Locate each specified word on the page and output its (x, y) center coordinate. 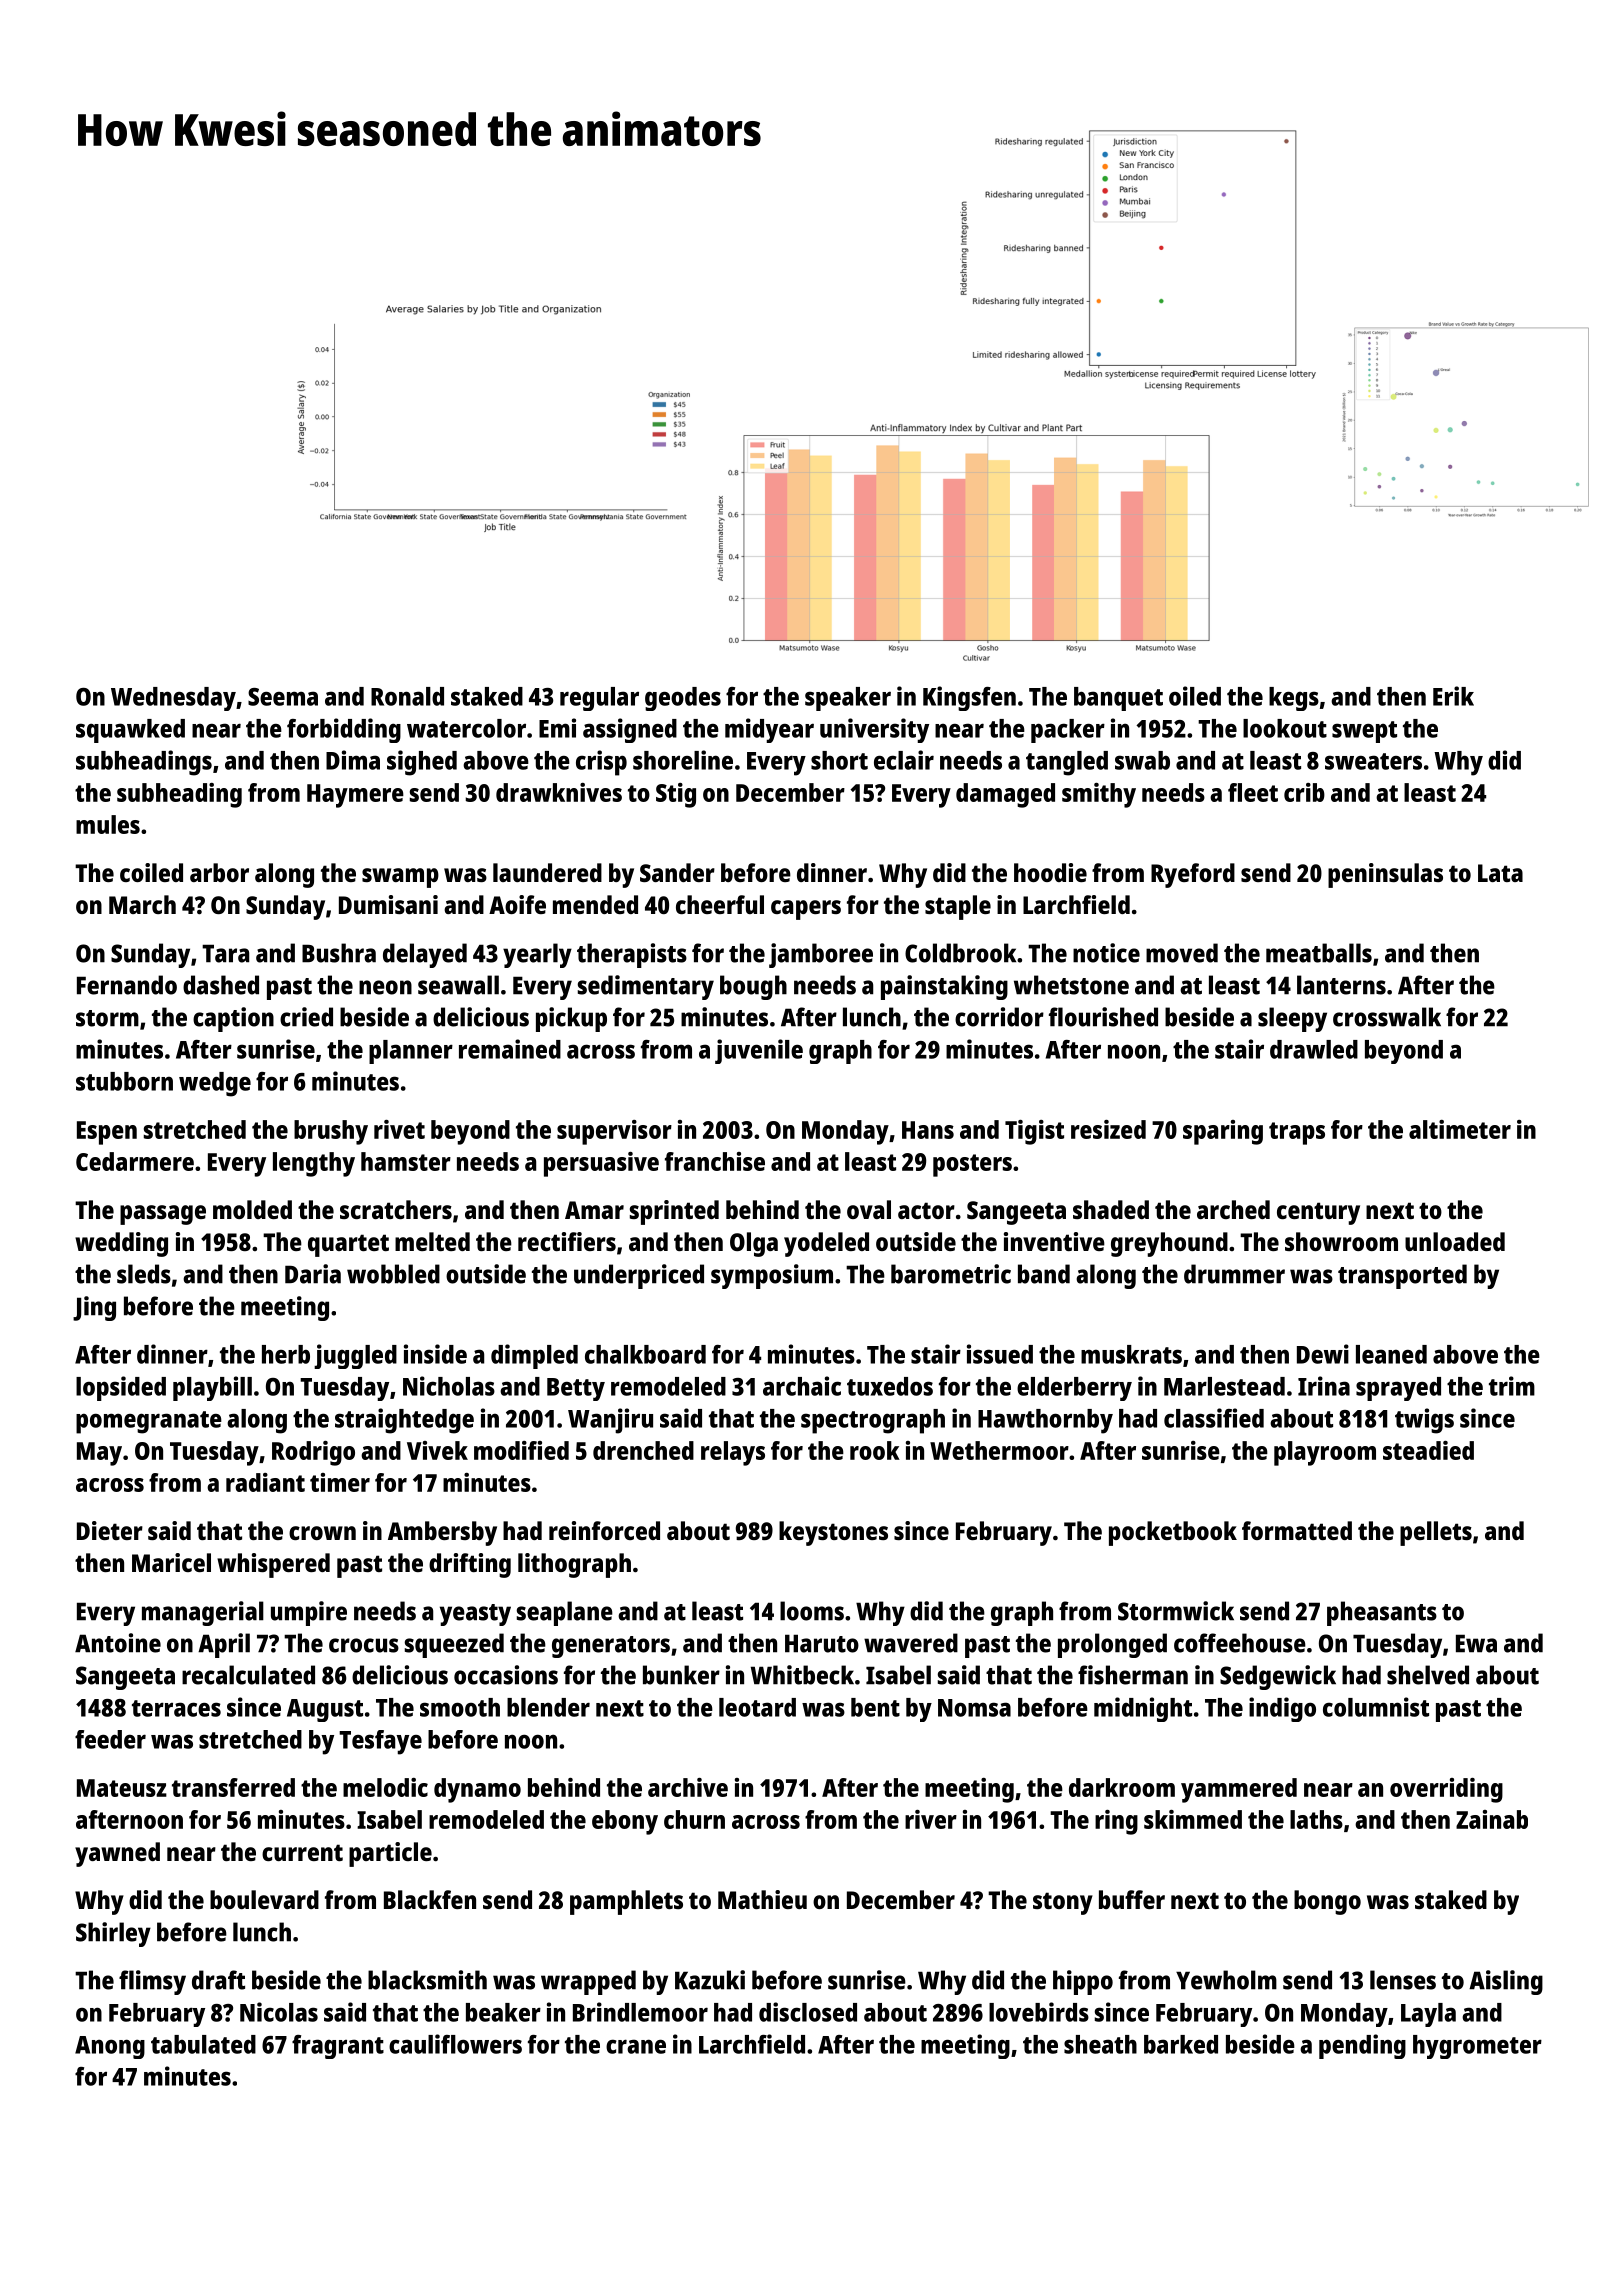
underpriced (639, 1276)
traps (1297, 1133)
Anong (110, 2047)
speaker (848, 699)
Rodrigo (313, 1453)
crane (636, 2046)
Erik (1453, 696)
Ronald (407, 696)
